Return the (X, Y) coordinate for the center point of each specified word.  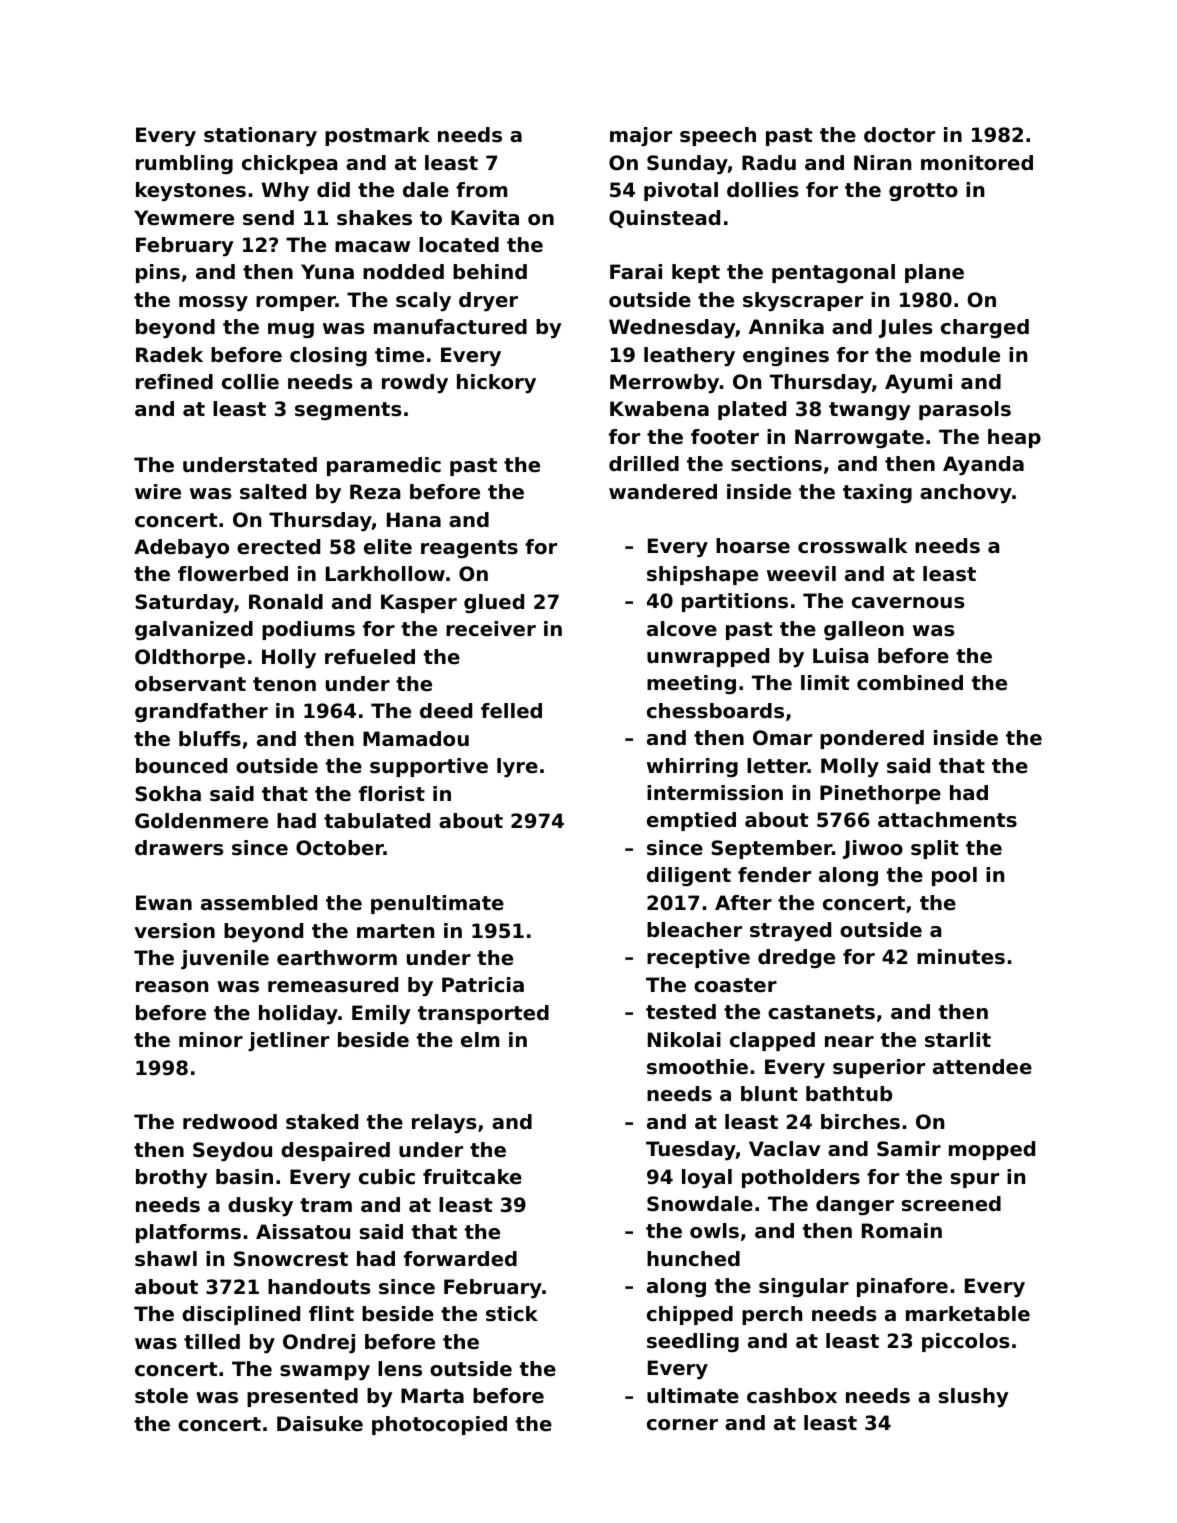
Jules (905, 328)
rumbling (184, 164)
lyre (517, 768)
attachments (947, 820)
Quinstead (664, 219)
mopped (992, 1150)
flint (331, 1313)
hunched (693, 1259)
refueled (370, 657)
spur (975, 1180)
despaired (335, 1151)
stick (512, 1314)
